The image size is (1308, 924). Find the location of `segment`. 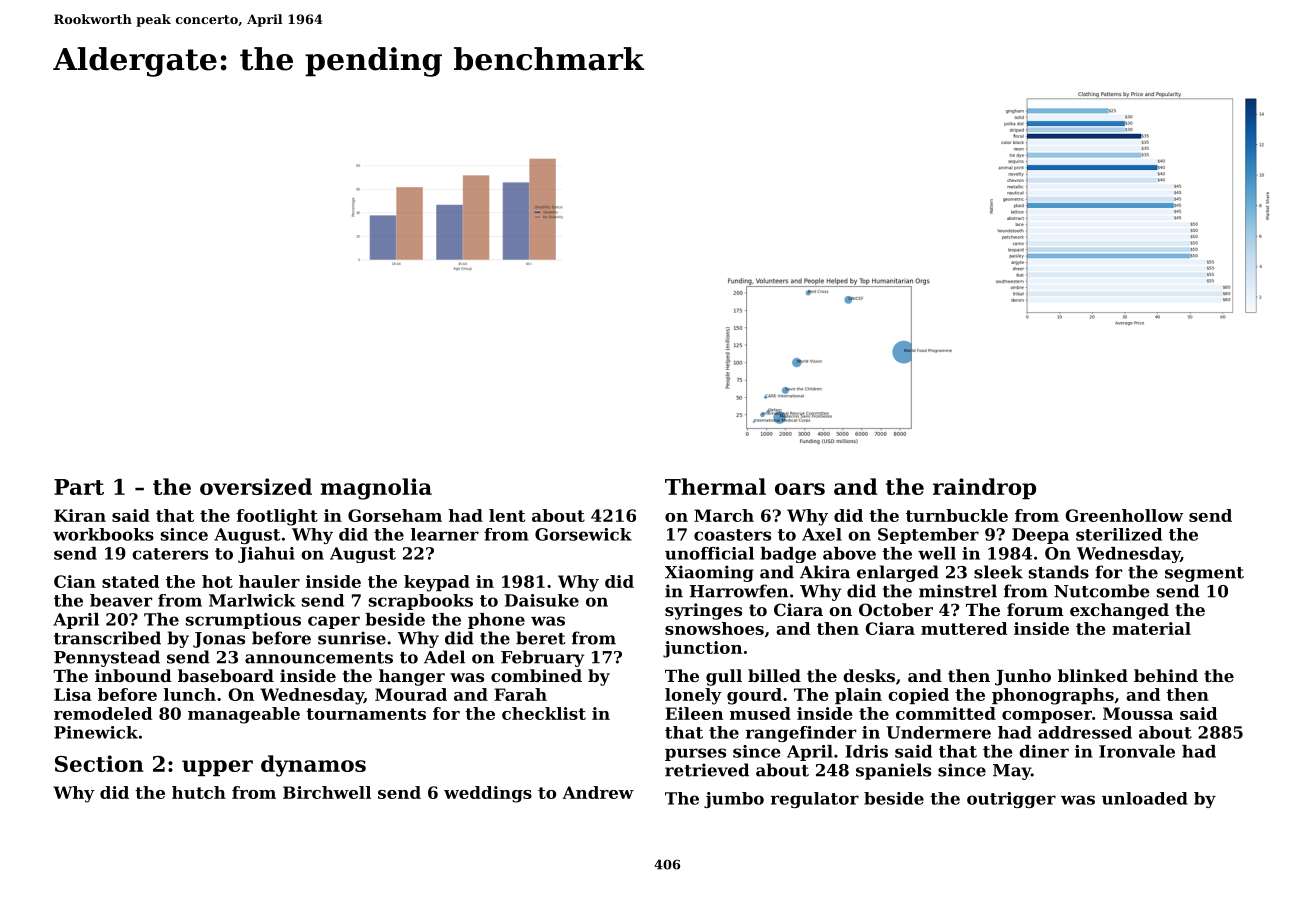

segment is located at coordinates (1204, 574).
